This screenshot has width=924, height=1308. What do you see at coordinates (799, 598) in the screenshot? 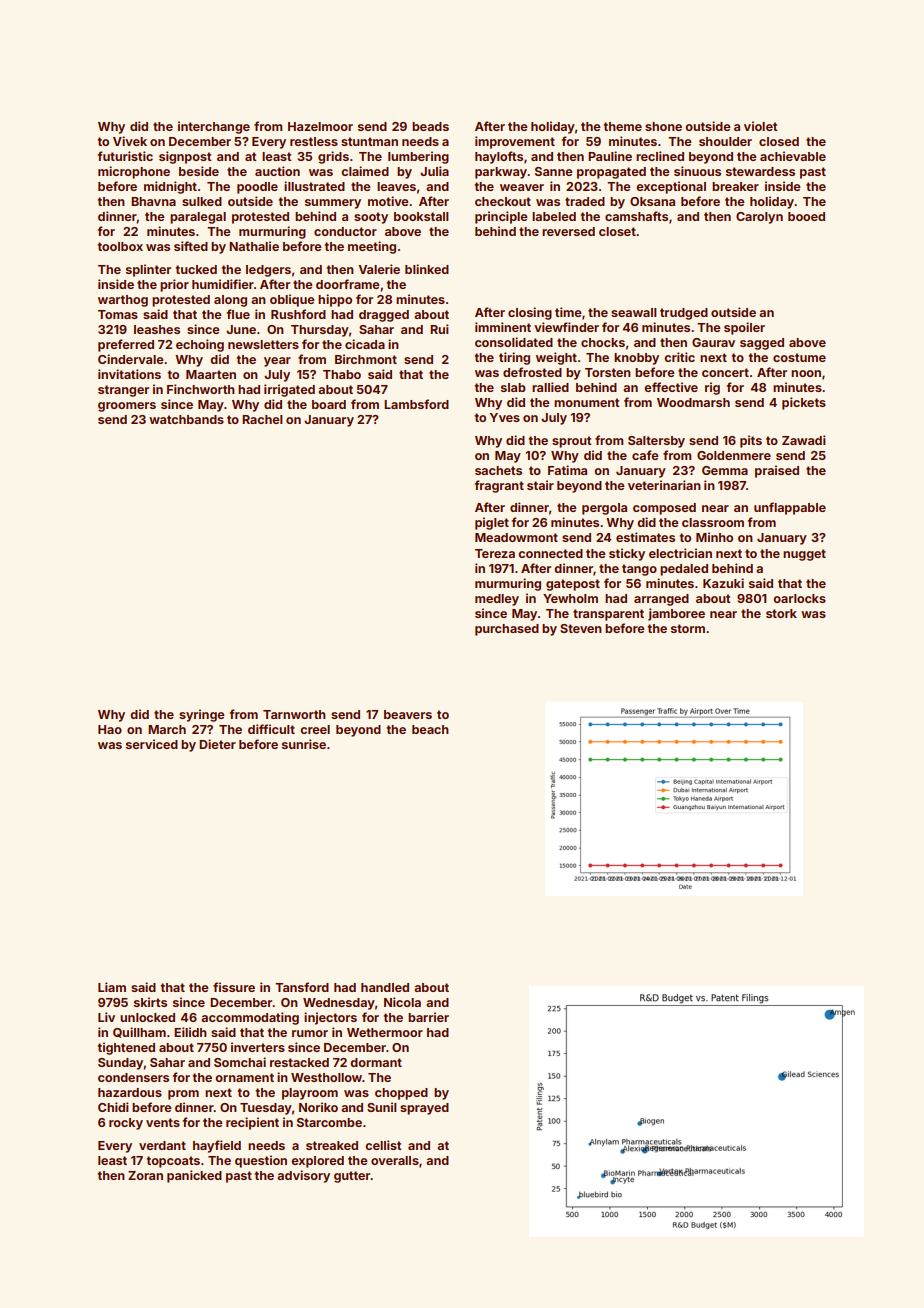
I see `oarlocks` at bounding box center [799, 598].
